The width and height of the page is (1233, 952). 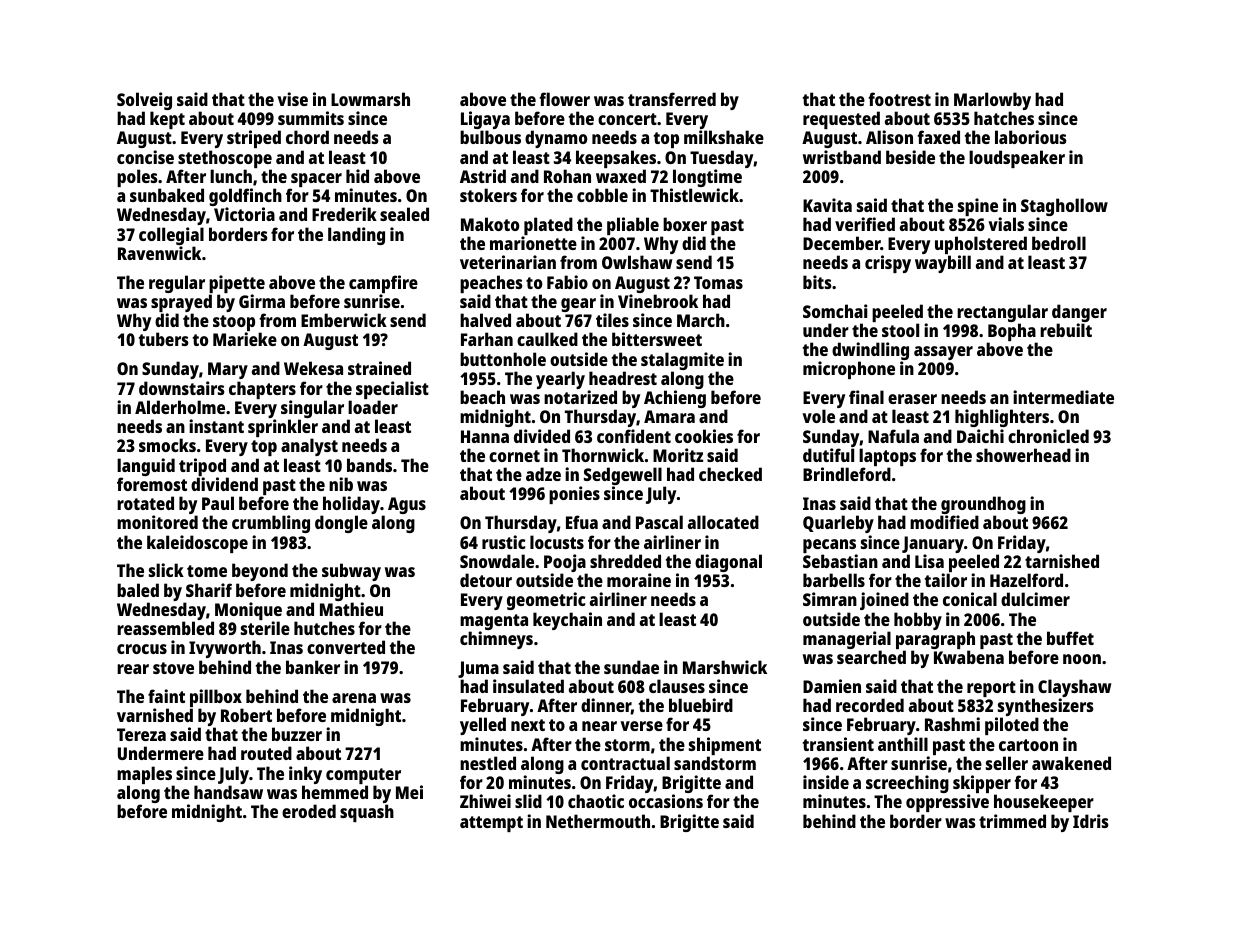 What do you see at coordinates (826, 782) in the page?
I see `inside` at bounding box center [826, 782].
